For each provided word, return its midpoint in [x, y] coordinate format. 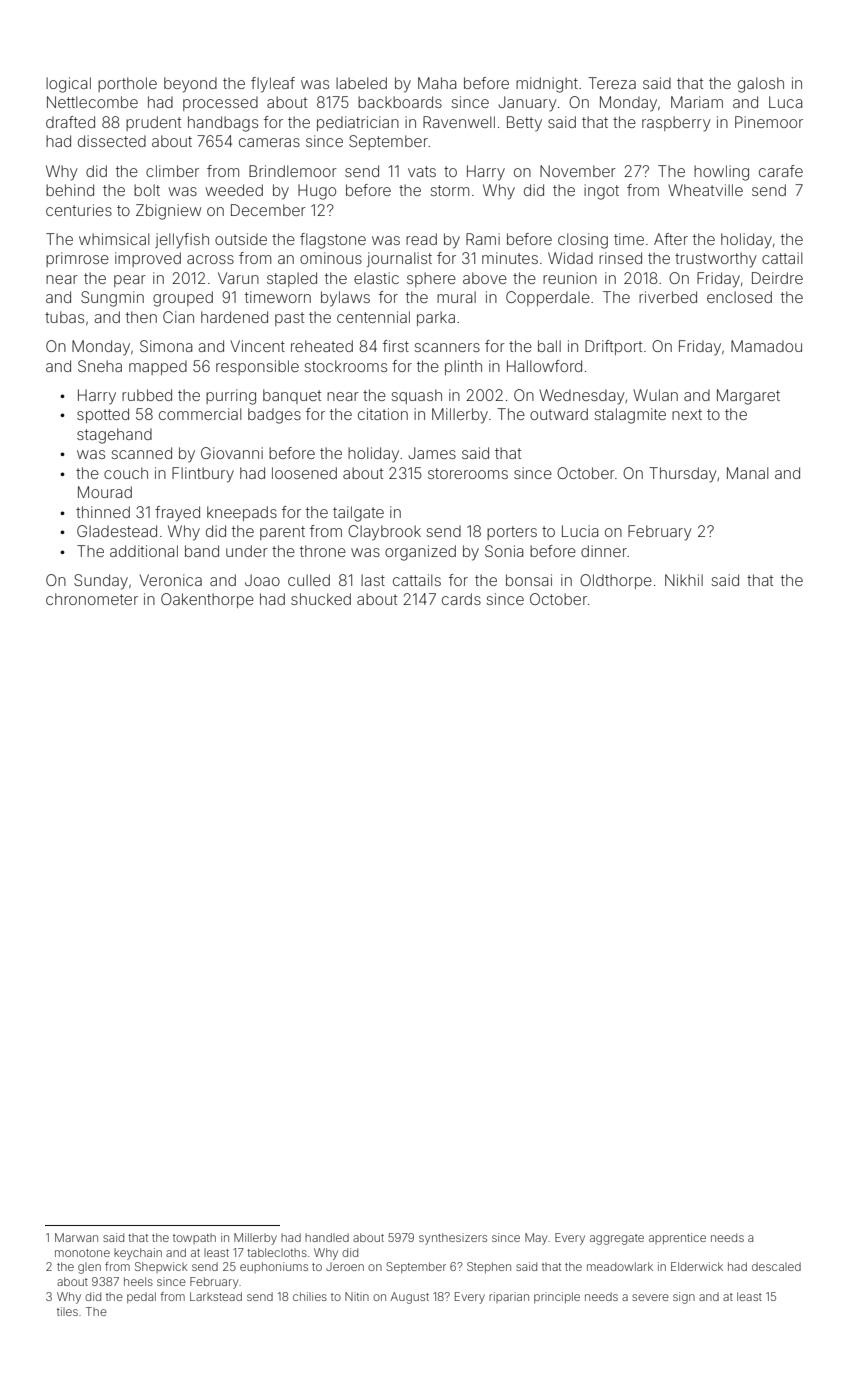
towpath [194, 1238]
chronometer [92, 599]
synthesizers [453, 1239]
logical [68, 85]
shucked [321, 599]
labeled [361, 83]
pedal [141, 1297]
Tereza [612, 83]
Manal [747, 473]
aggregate [617, 1239]
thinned [103, 512]
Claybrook [384, 533]
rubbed [147, 395]
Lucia [580, 531]
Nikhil [684, 580]
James [432, 453]
